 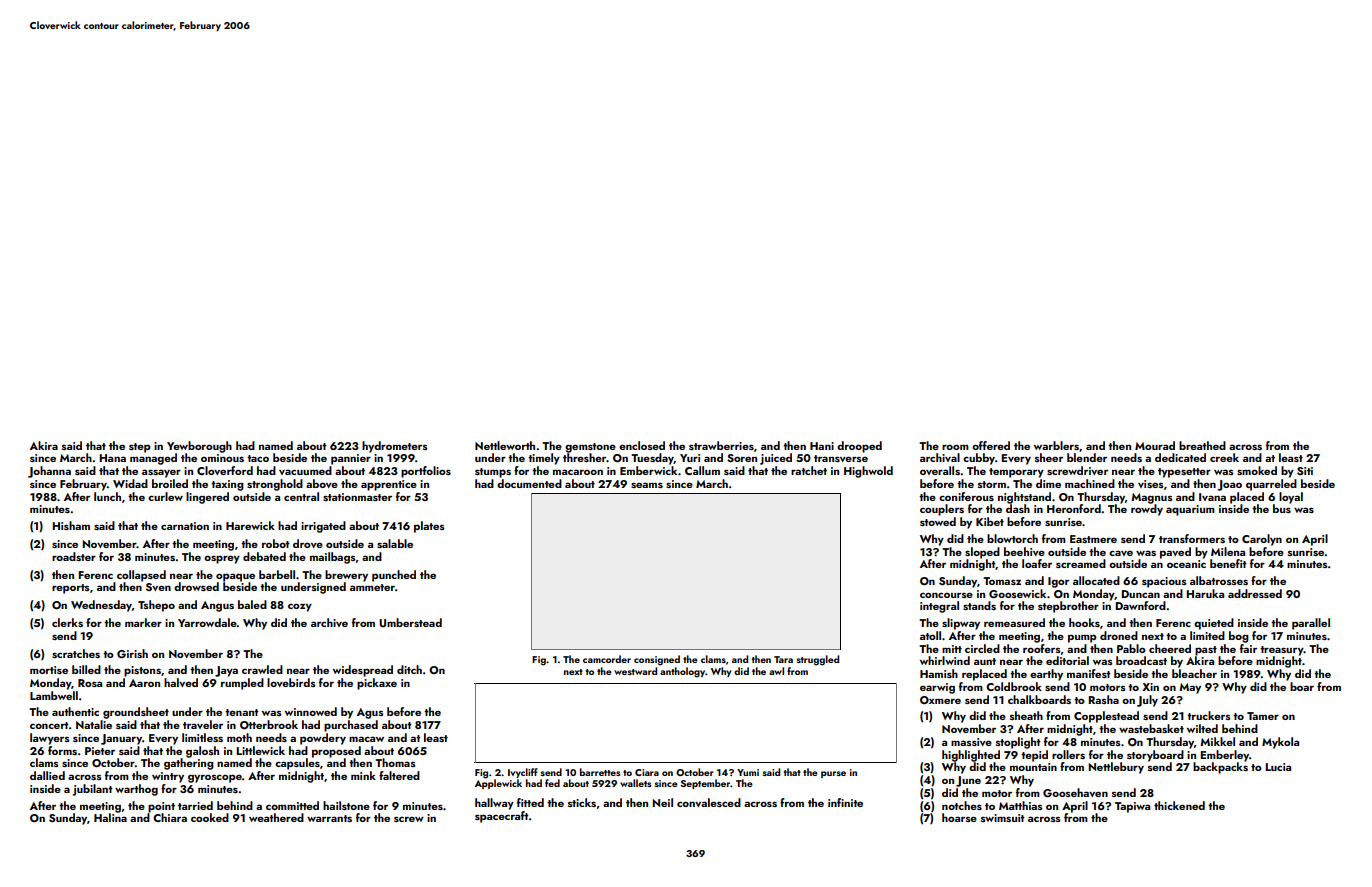 I want to click on Coldbrook, so click(x=1014, y=686).
